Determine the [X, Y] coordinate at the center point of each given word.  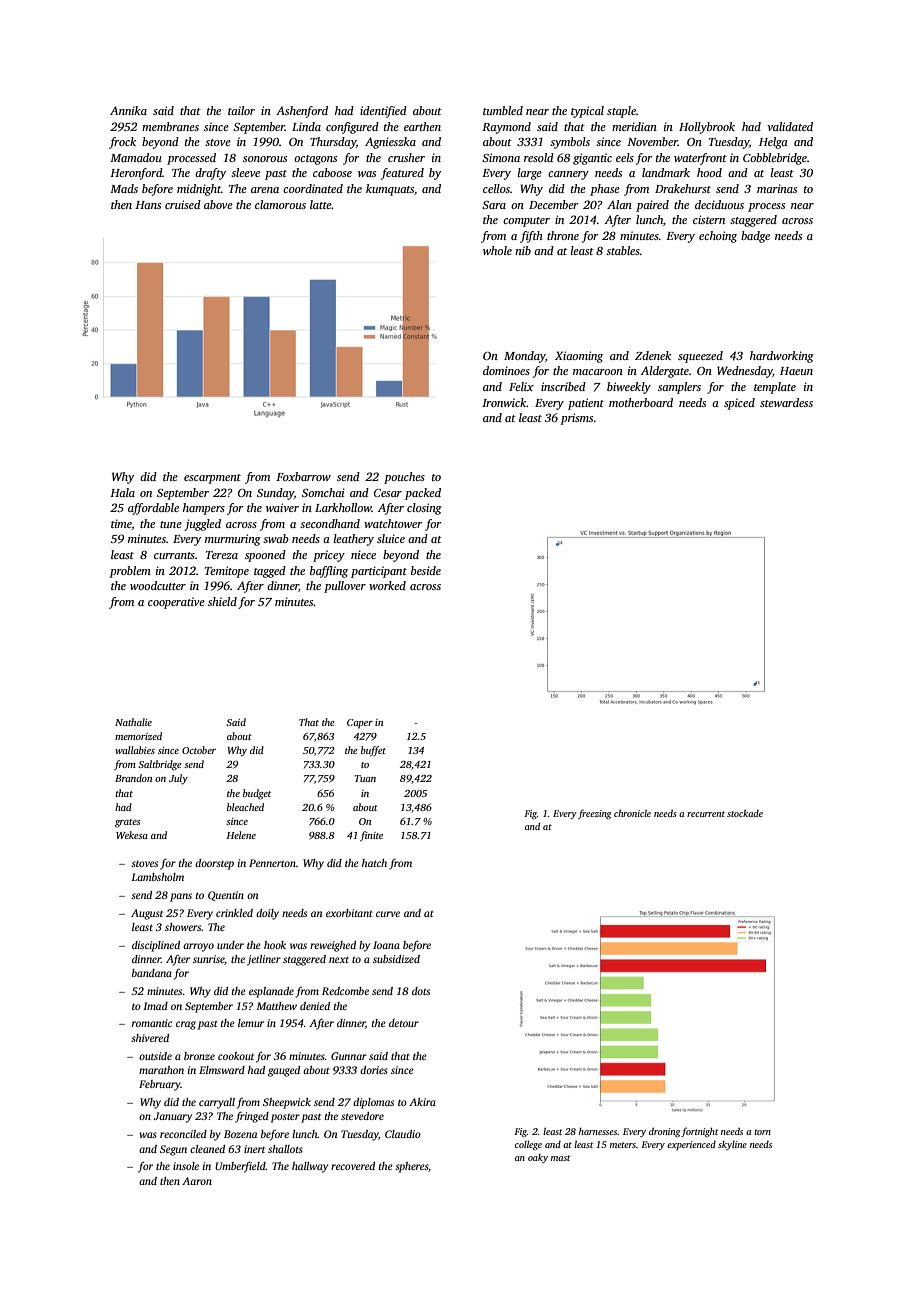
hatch [374, 863]
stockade [745, 813]
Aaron [197, 1181]
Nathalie [133, 722]
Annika [128, 110]
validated [790, 126]
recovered [353, 1166]
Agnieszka [390, 143]
